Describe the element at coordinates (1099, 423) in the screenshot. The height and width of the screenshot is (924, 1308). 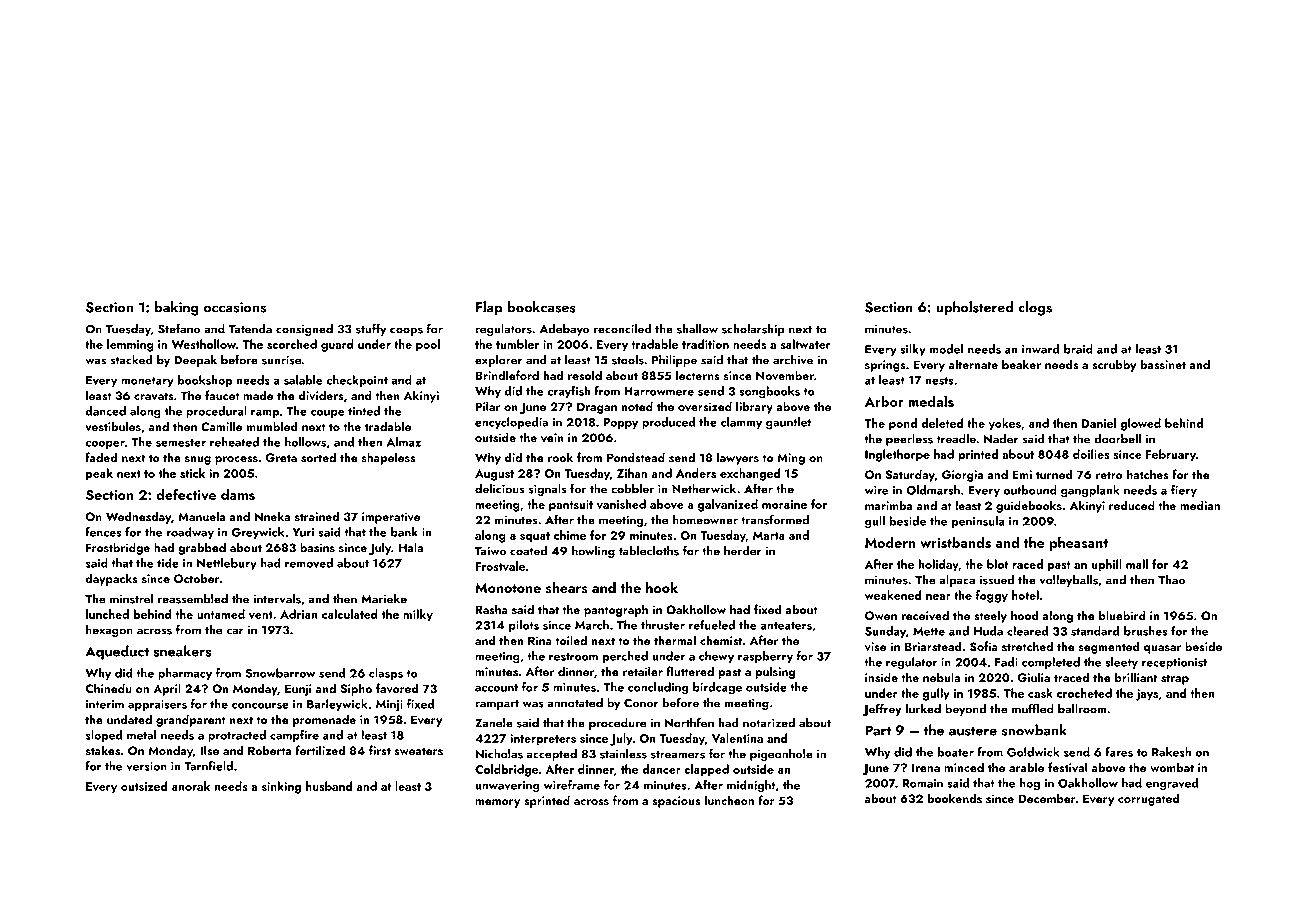
I see `Daniel` at that location.
